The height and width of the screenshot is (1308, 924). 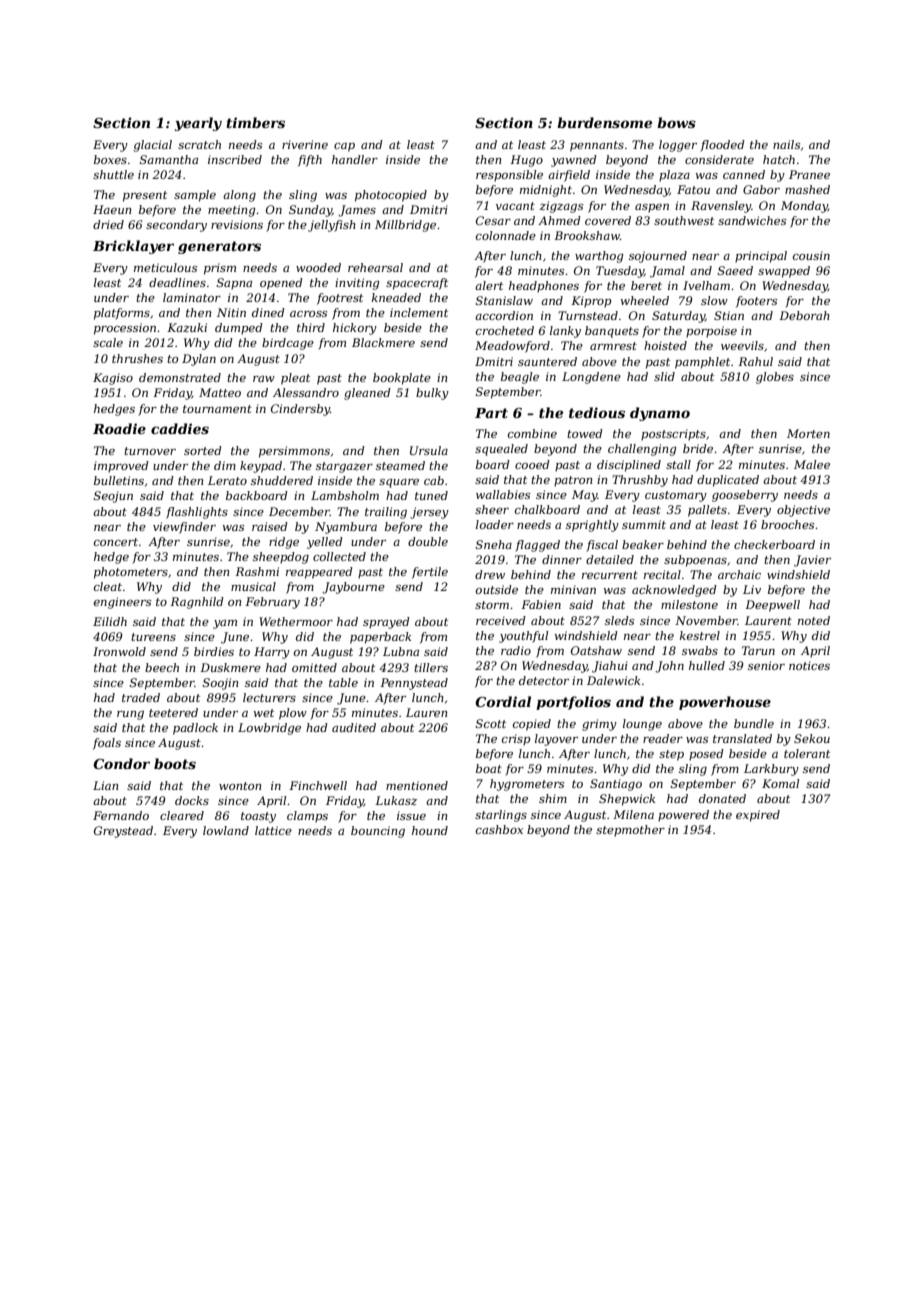 What do you see at coordinates (526, 161) in the screenshot?
I see `Hugo` at bounding box center [526, 161].
